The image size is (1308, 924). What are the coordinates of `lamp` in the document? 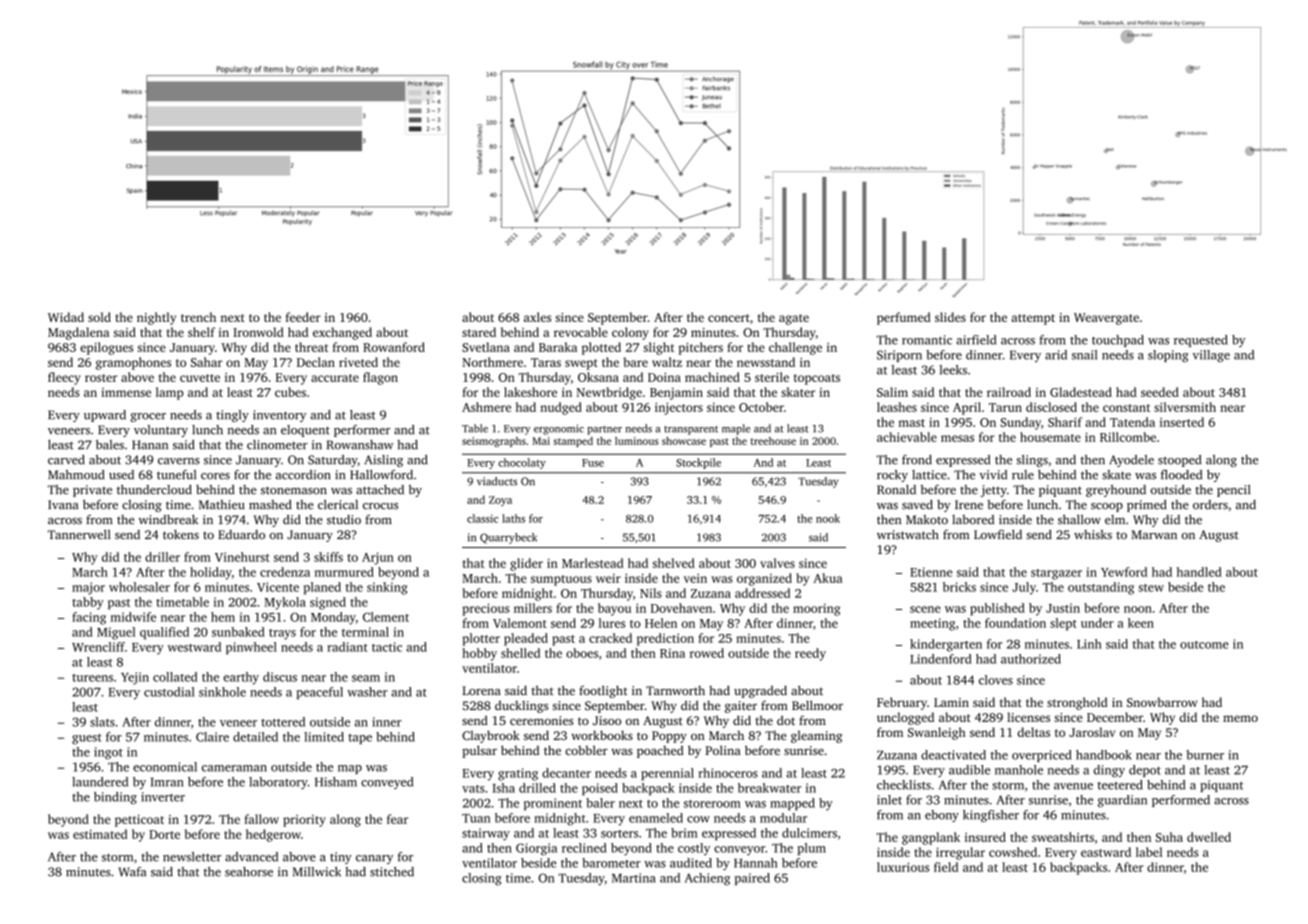 It's located at (169, 393).
